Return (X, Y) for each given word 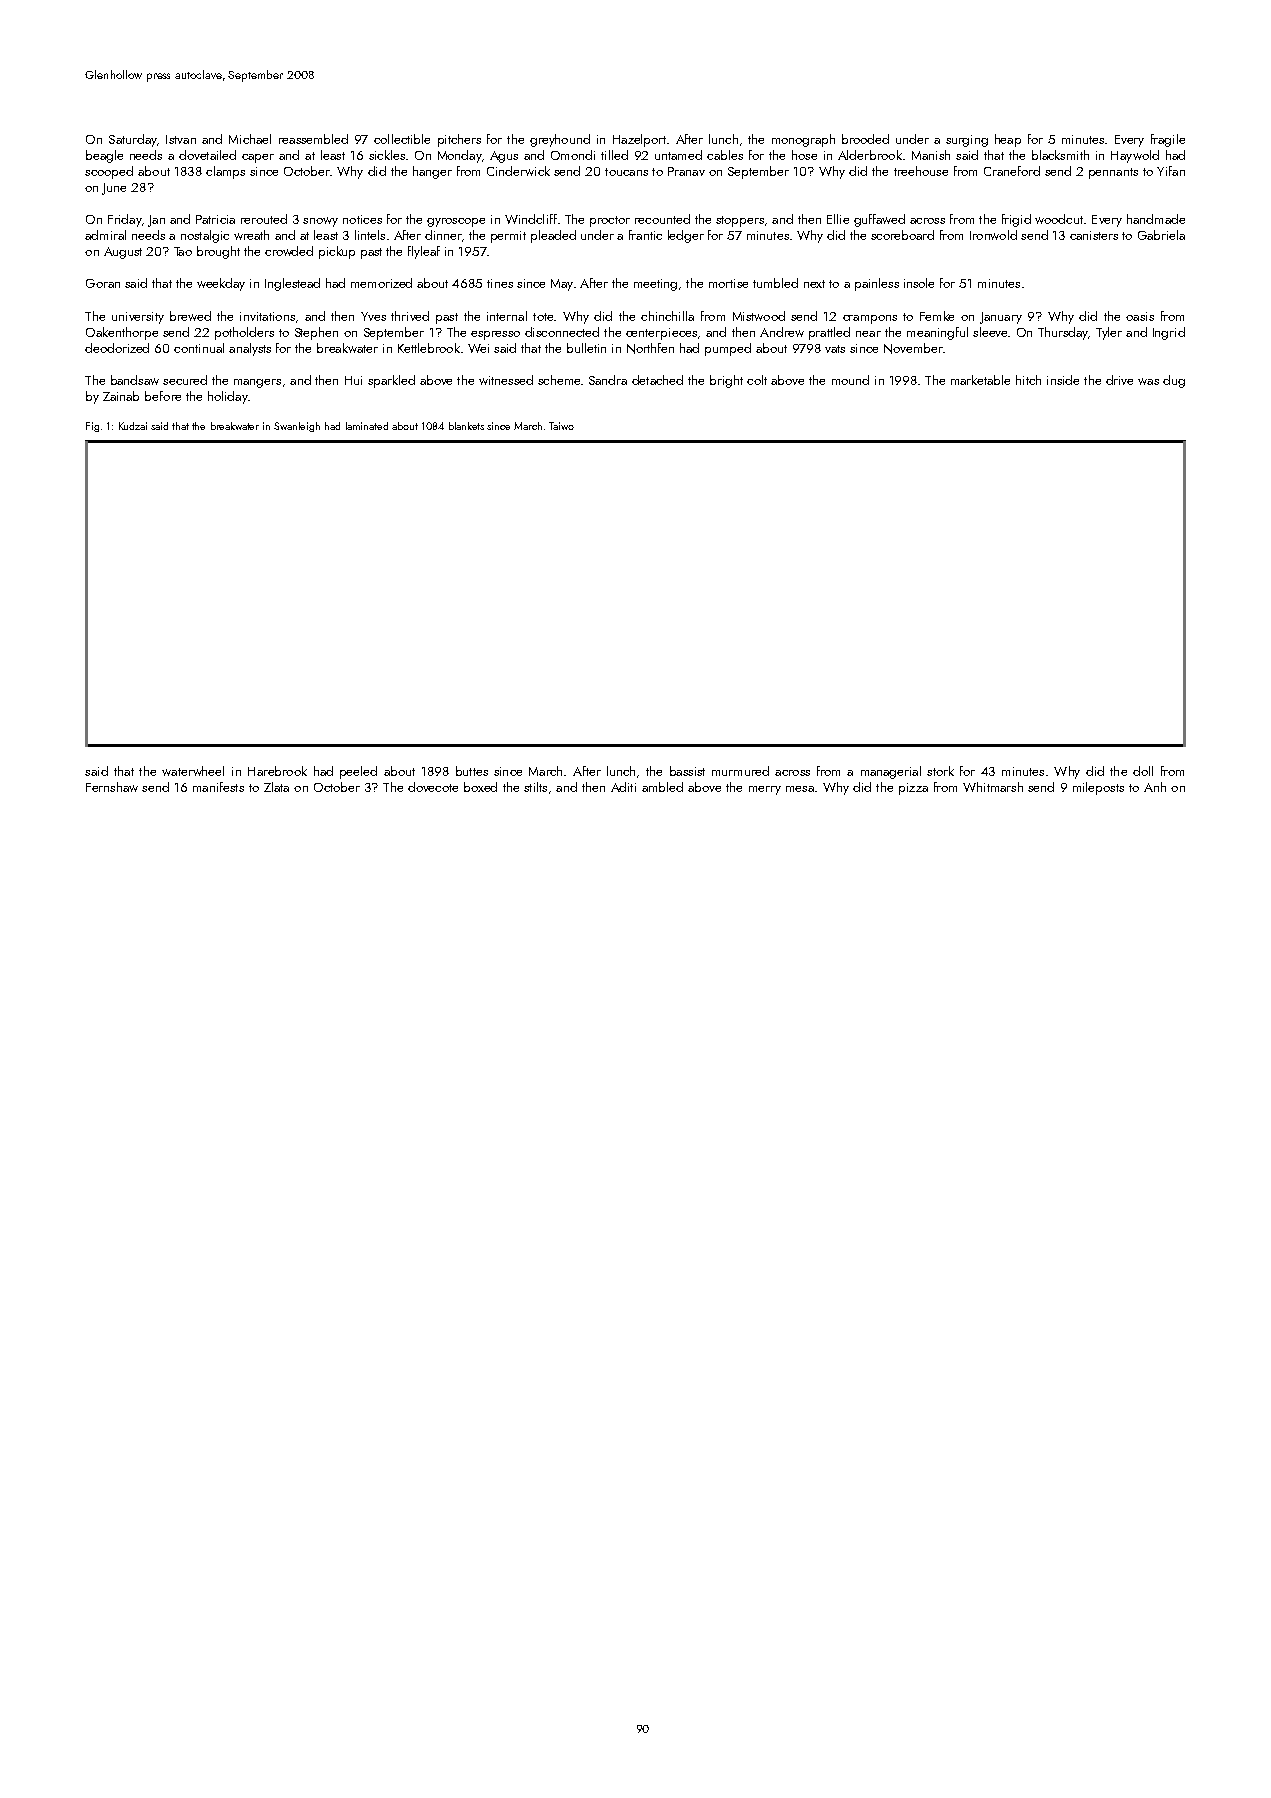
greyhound (560, 140)
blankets (466, 426)
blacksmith (1060, 155)
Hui (353, 380)
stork (940, 771)
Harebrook (277, 771)
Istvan (181, 139)
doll (1143, 771)
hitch (1028, 380)
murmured (740, 771)
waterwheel (193, 771)
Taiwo (561, 426)
